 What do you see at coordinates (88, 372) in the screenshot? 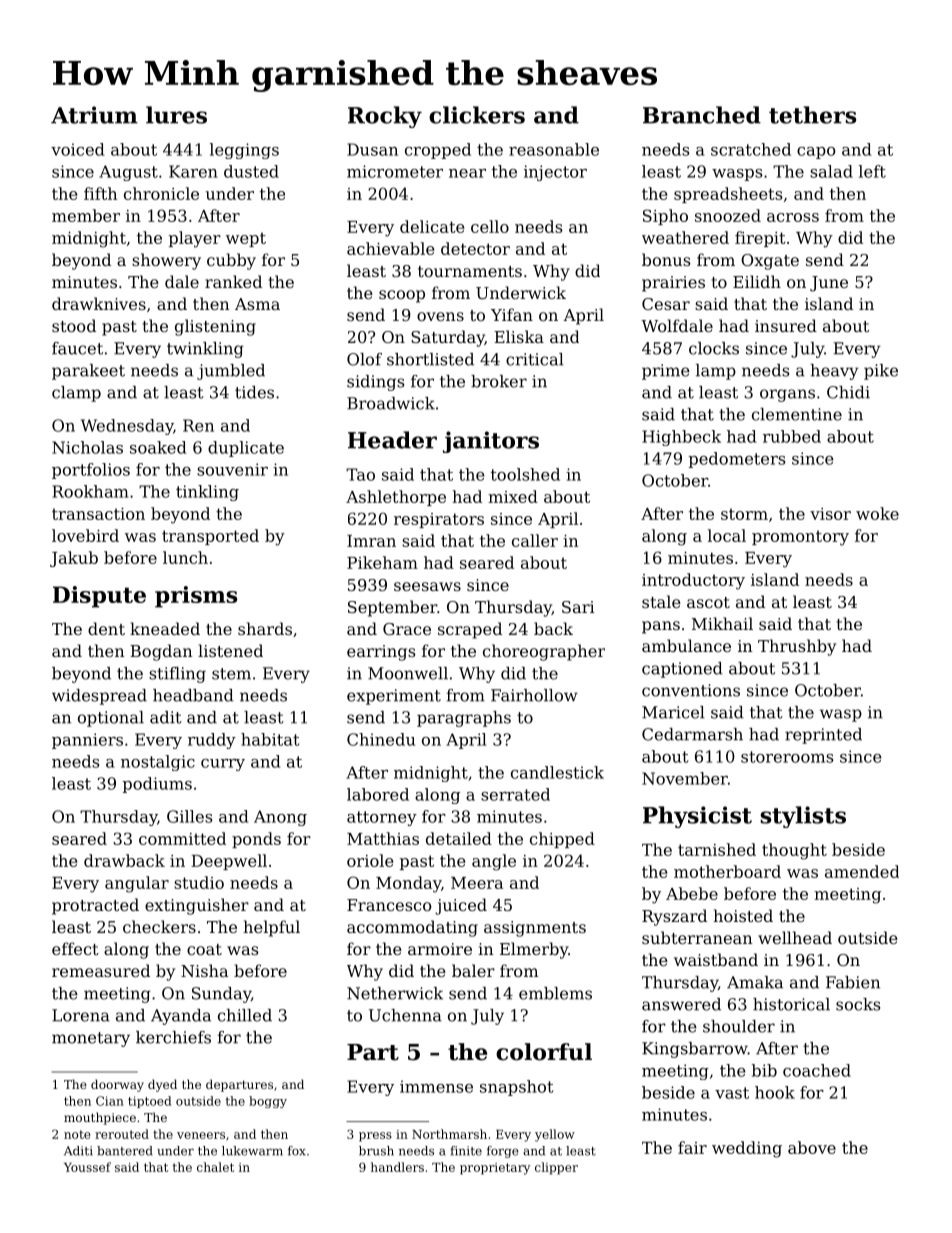
I see `parakeet` at bounding box center [88, 372].
